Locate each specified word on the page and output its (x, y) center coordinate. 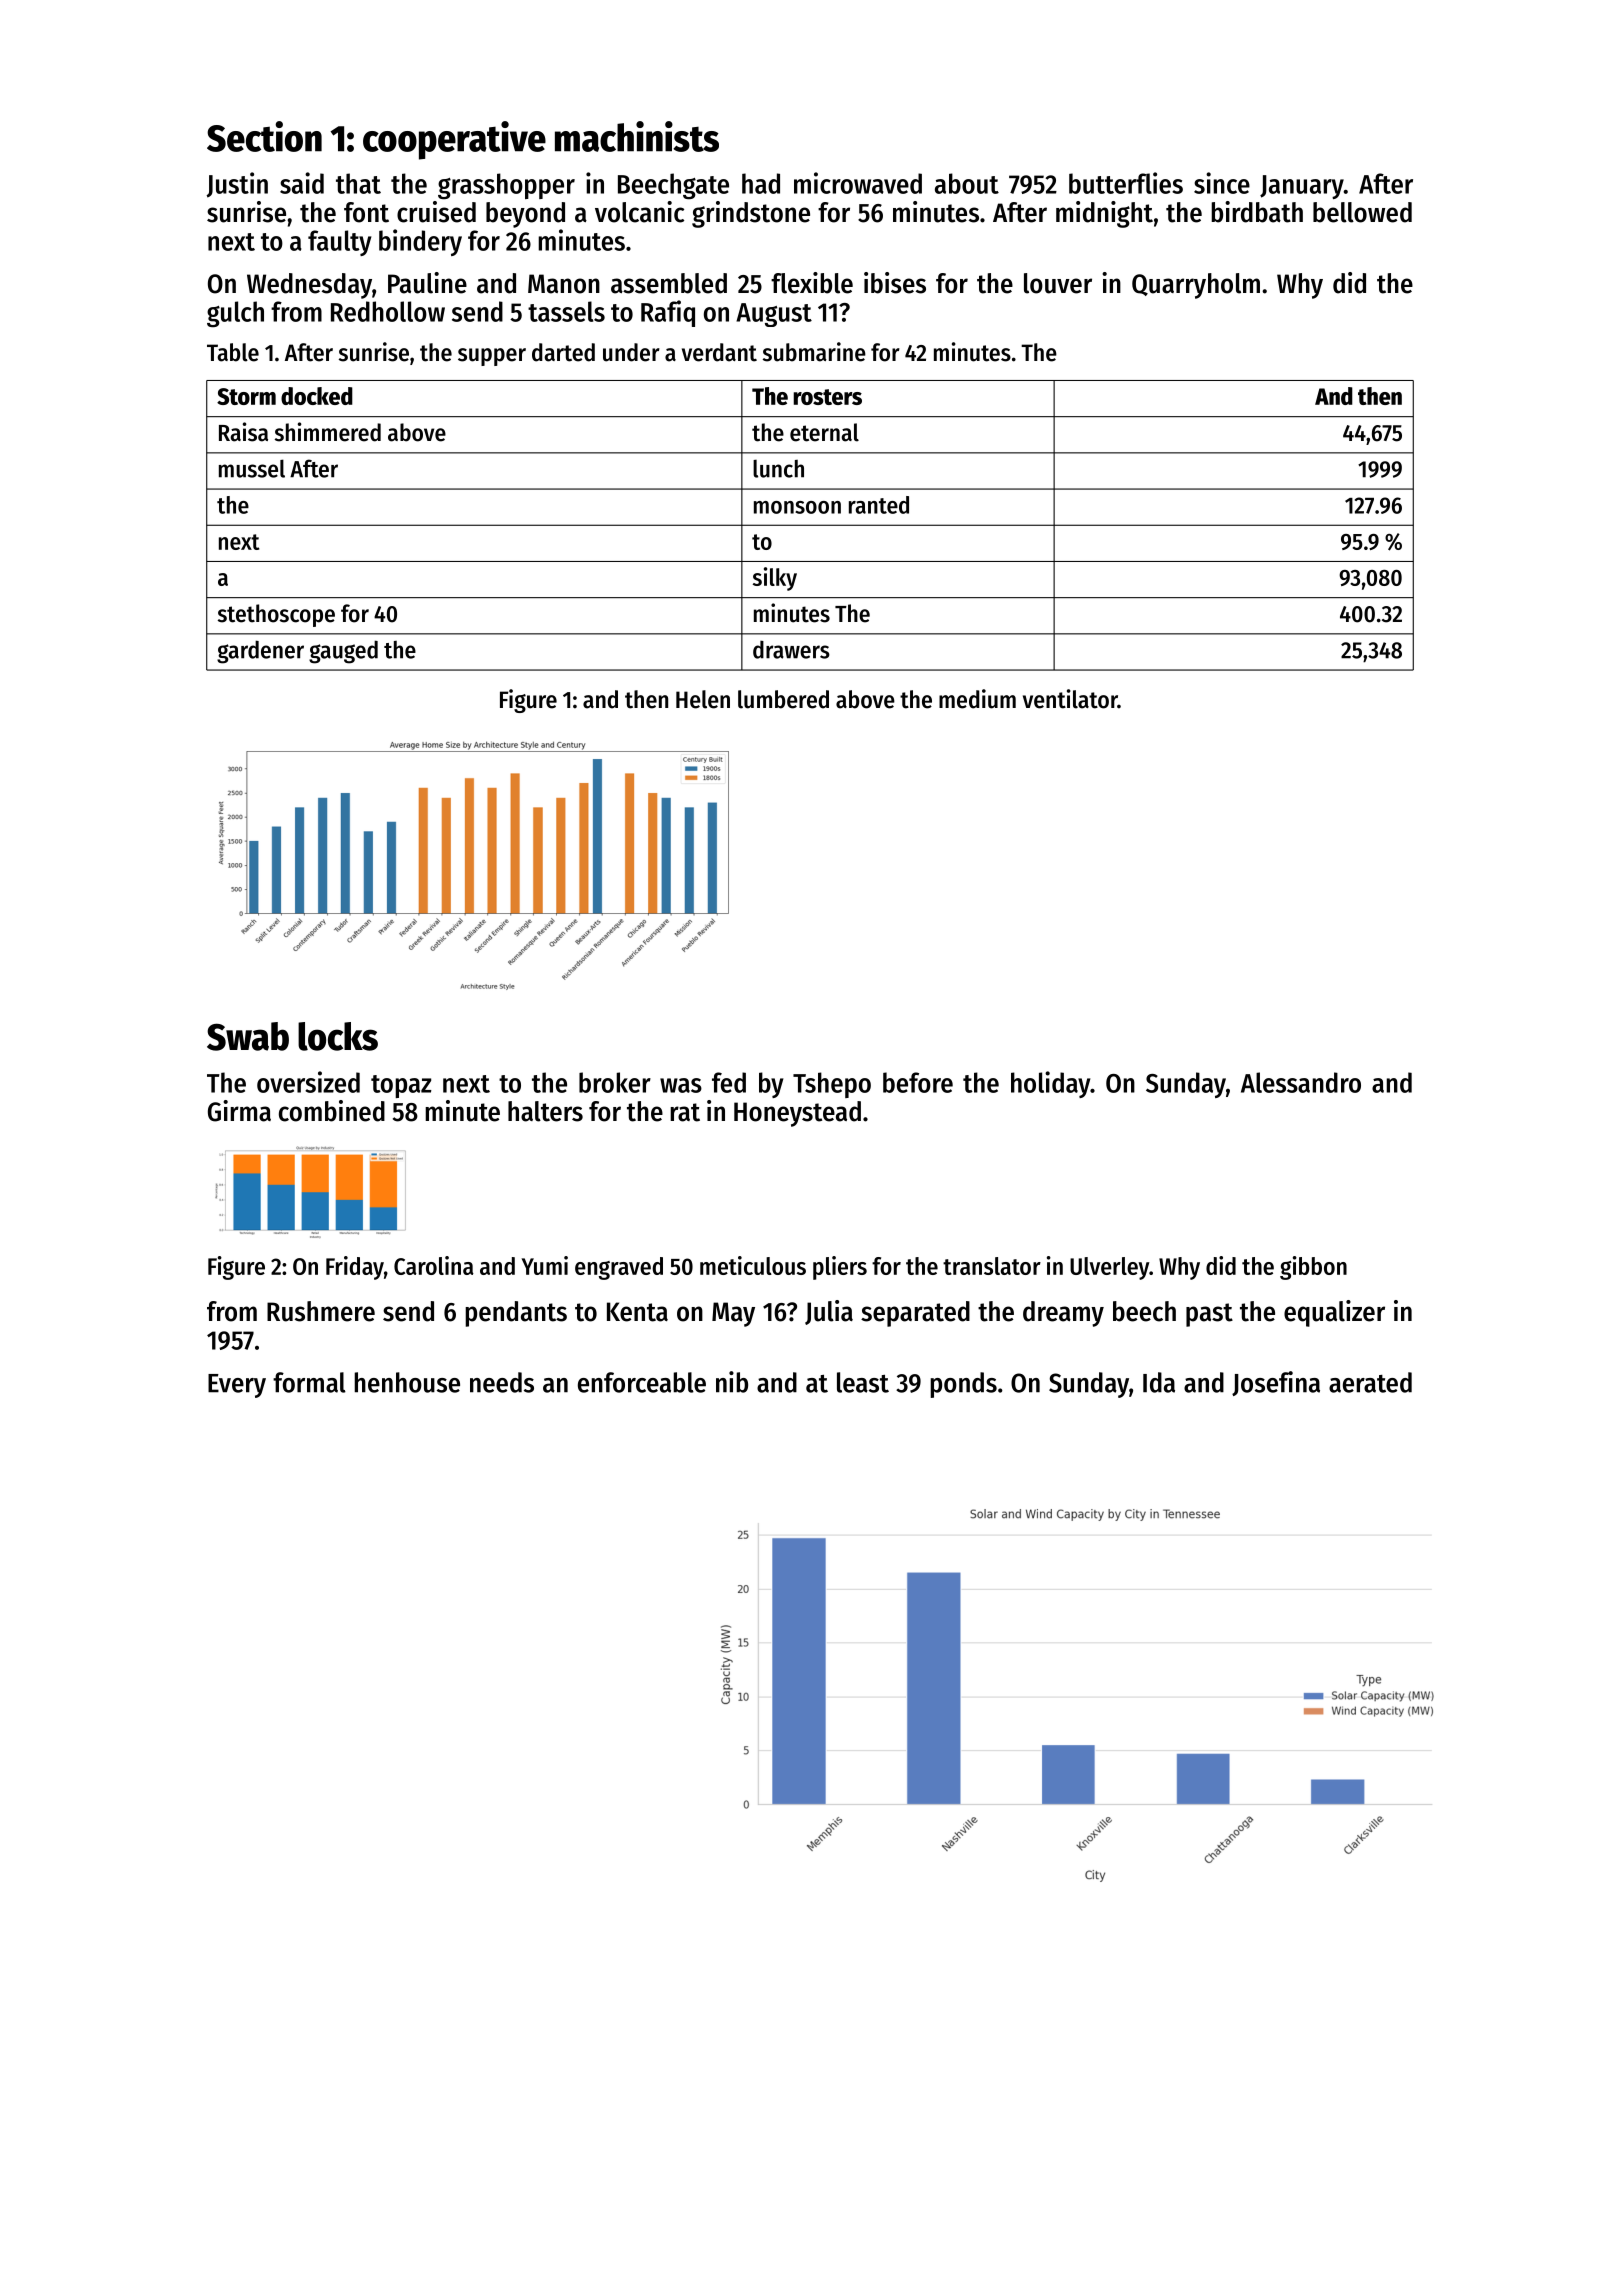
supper (492, 357)
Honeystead (797, 1114)
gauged (343, 652)
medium (977, 699)
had (761, 183)
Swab (248, 1036)
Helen (703, 699)
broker (615, 1082)
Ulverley (1109, 1268)
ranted (879, 505)
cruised (436, 212)
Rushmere (321, 1311)
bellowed (1362, 212)
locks (338, 1036)
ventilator (1070, 699)
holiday (1051, 1084)
